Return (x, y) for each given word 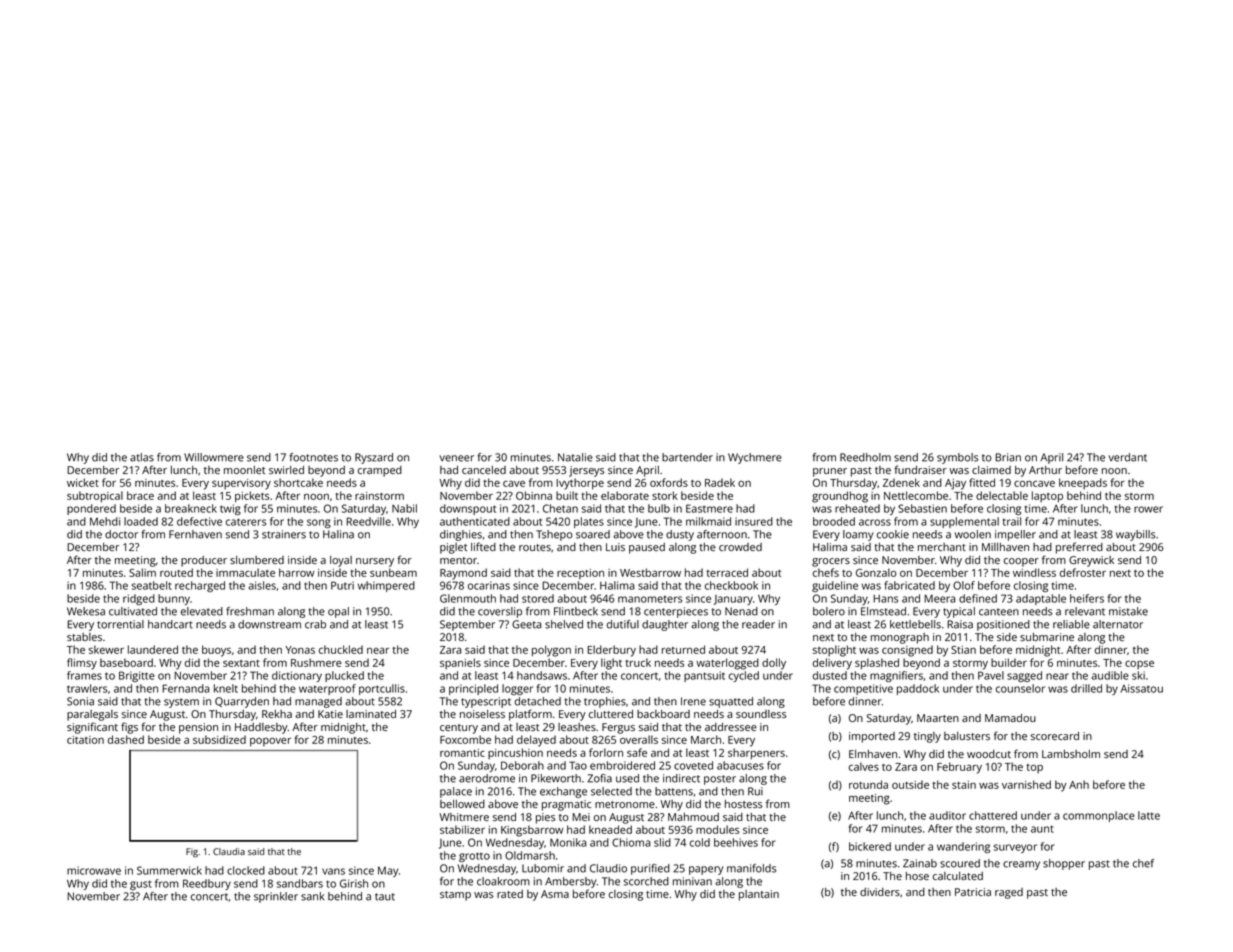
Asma (555, 894)
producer (204, 561)
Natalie (575, 457)
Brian (1008, 457)
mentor (458, 560)
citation (85, 740)
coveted (693, 765)
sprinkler (276, 897)
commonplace (1099, 816)
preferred (1079, 548)
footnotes (314, 457)
